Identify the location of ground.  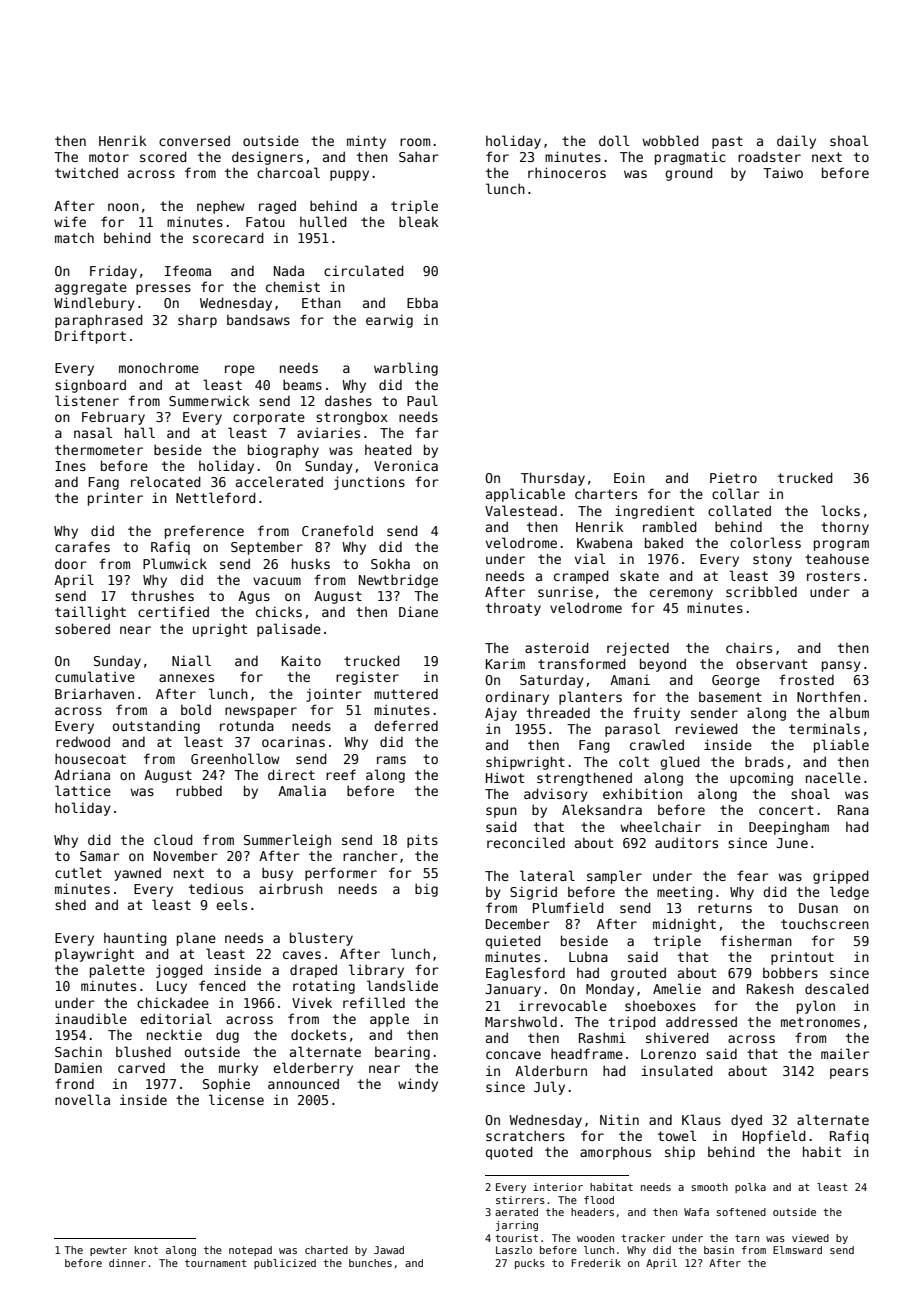
(689, 174).
